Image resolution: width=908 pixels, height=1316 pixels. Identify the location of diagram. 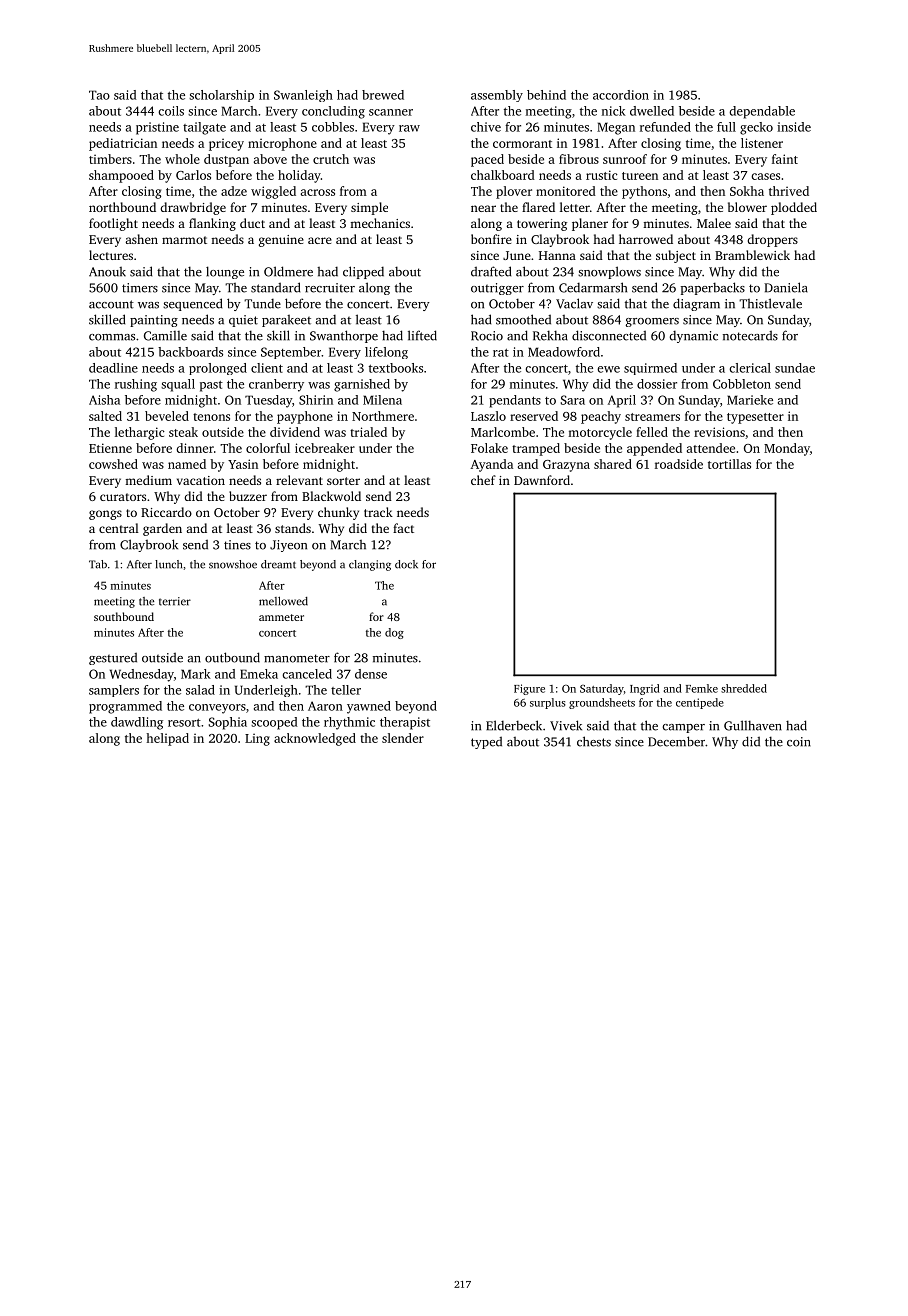
(696, 304).
